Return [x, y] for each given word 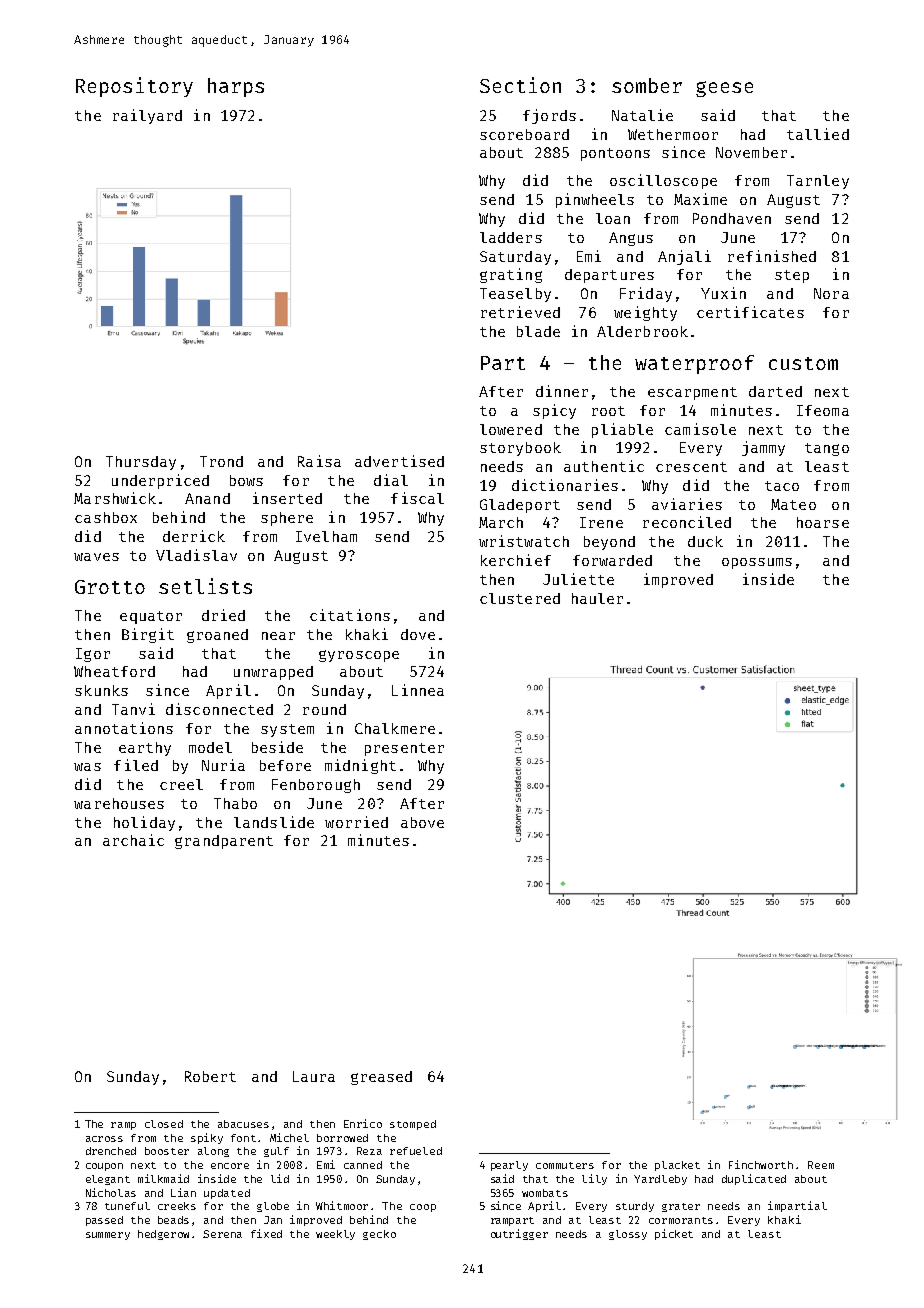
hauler [597, 598]
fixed [266, 1233]
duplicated [754, 1179]
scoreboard [524, 134]
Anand [207, 498]
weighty [645, 313]
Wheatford [114, 671]
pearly [509, 1166]
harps [236, 87]
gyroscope [359, 656]
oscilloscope [663, 181]
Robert [210, 1076]
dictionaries [565, 485]
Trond [221, 461]
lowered [511, 429]
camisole [700, 429]
